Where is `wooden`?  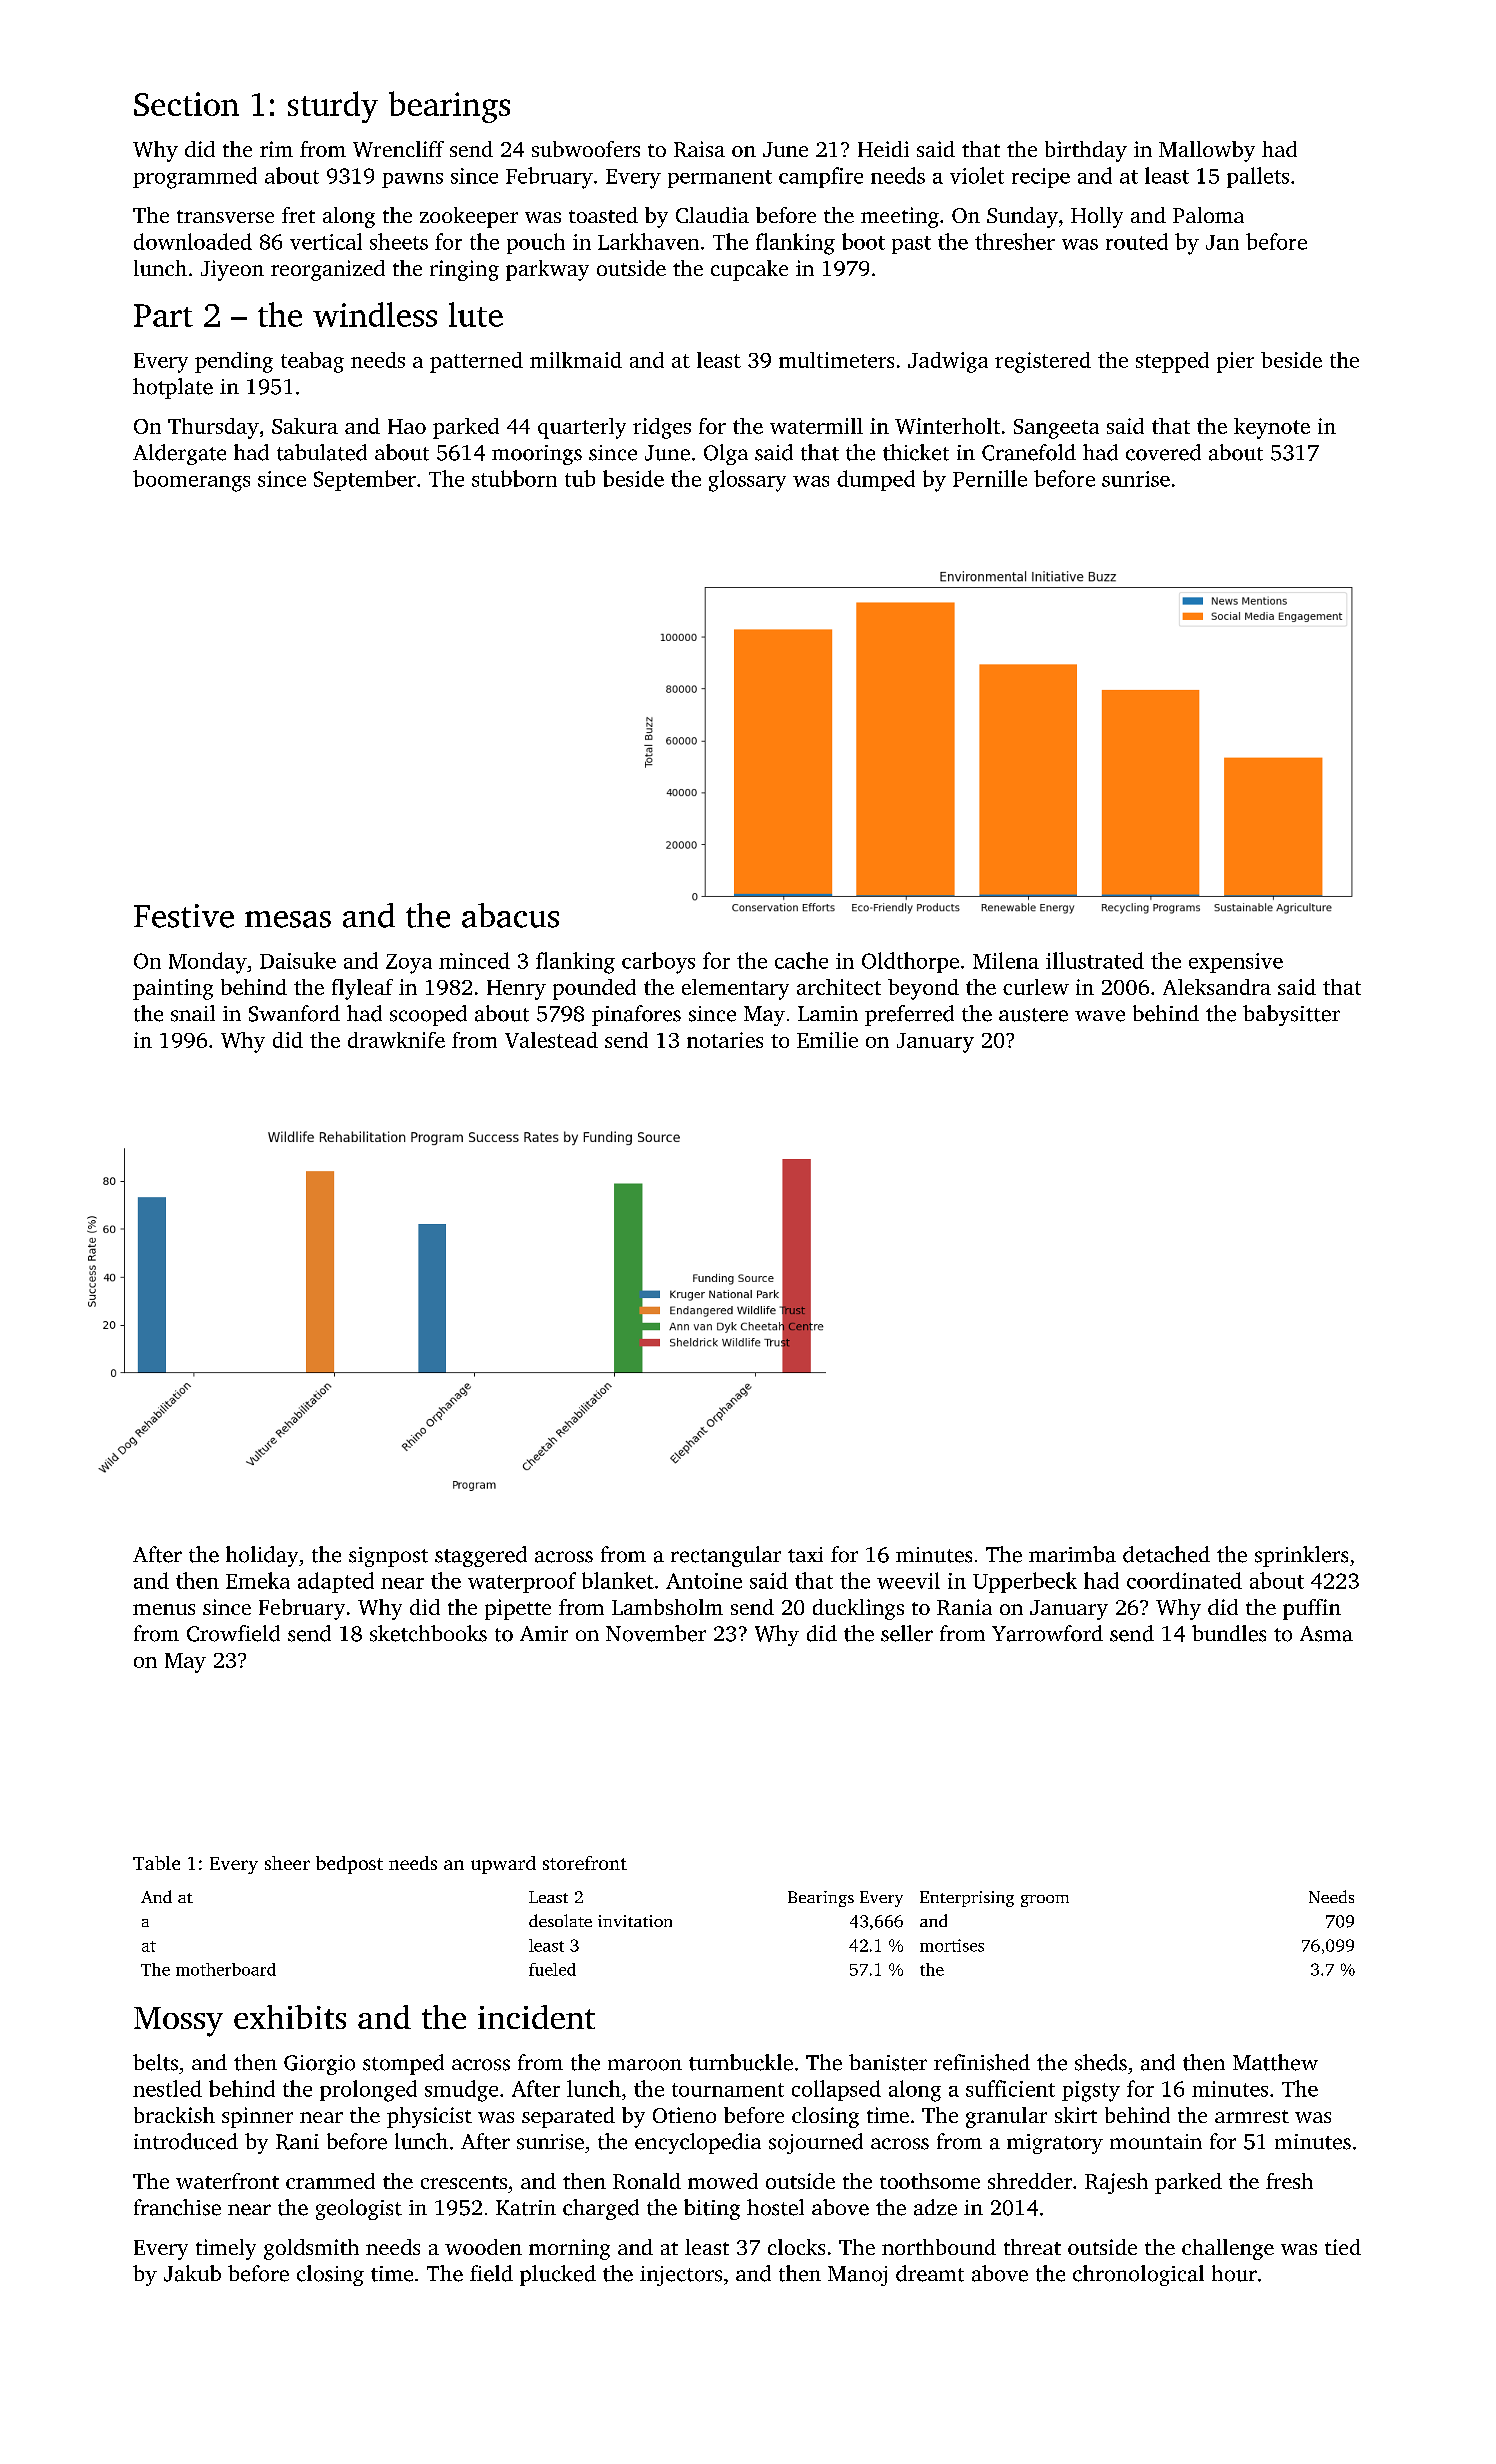
wooden is located at coordinates (483, 2247).
